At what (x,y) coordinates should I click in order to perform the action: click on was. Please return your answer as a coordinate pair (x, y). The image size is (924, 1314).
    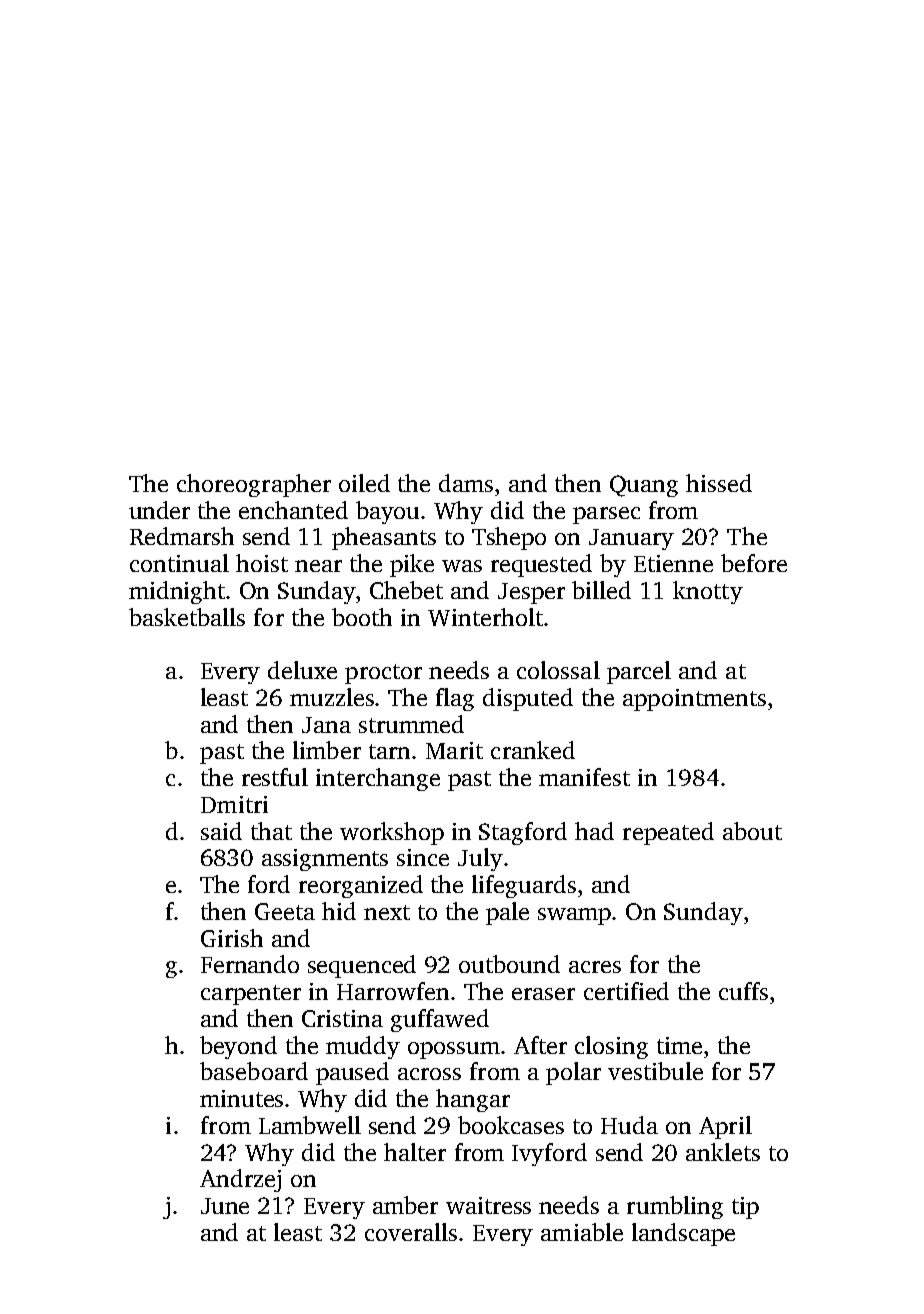
    Looking at the image, I should click on (462, 566).
